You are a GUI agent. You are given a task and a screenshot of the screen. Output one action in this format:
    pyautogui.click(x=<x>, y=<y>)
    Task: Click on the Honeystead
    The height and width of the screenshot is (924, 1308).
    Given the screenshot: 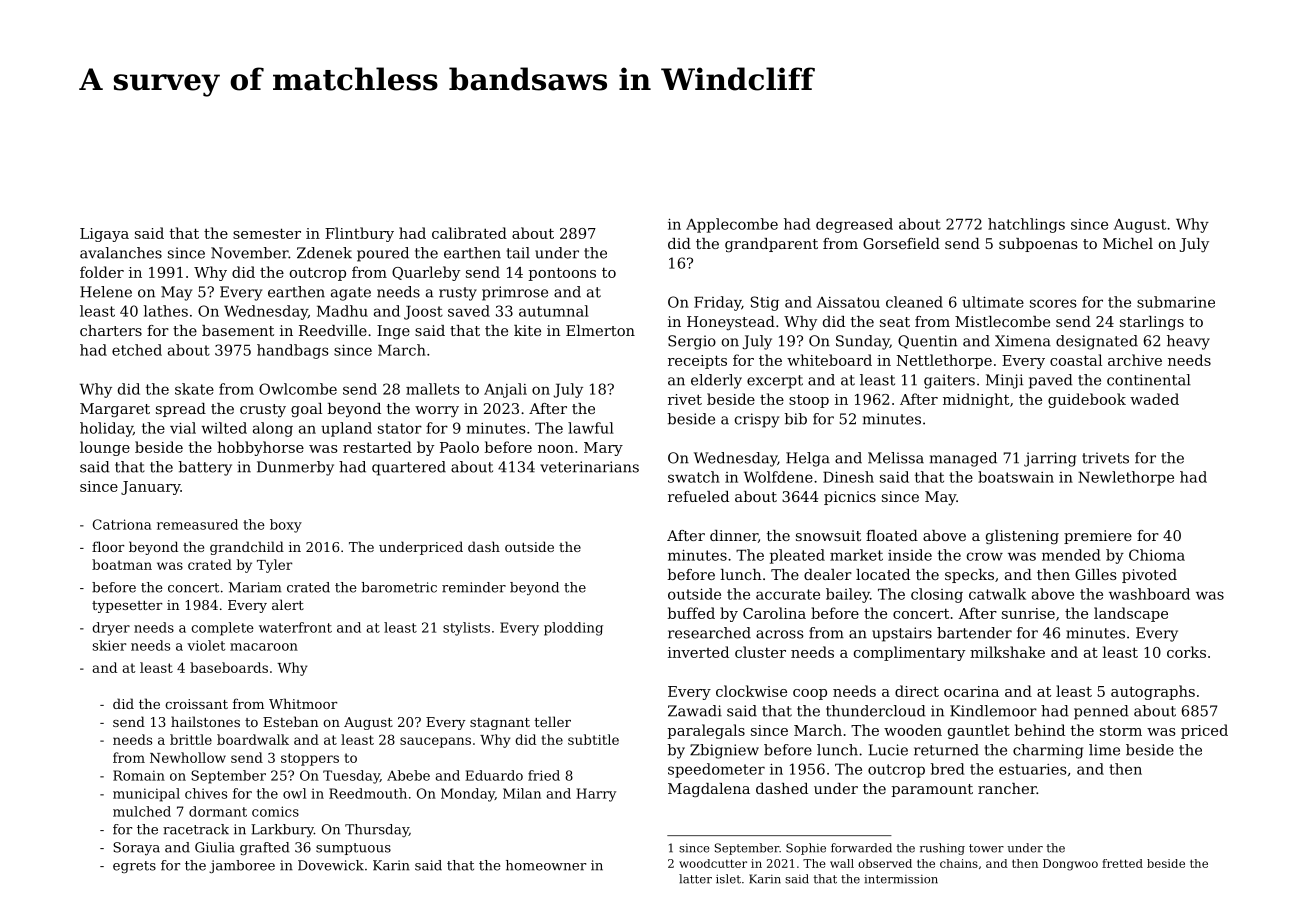 What is the action you would take?
    pyautogui.click(x=731, y=323)
